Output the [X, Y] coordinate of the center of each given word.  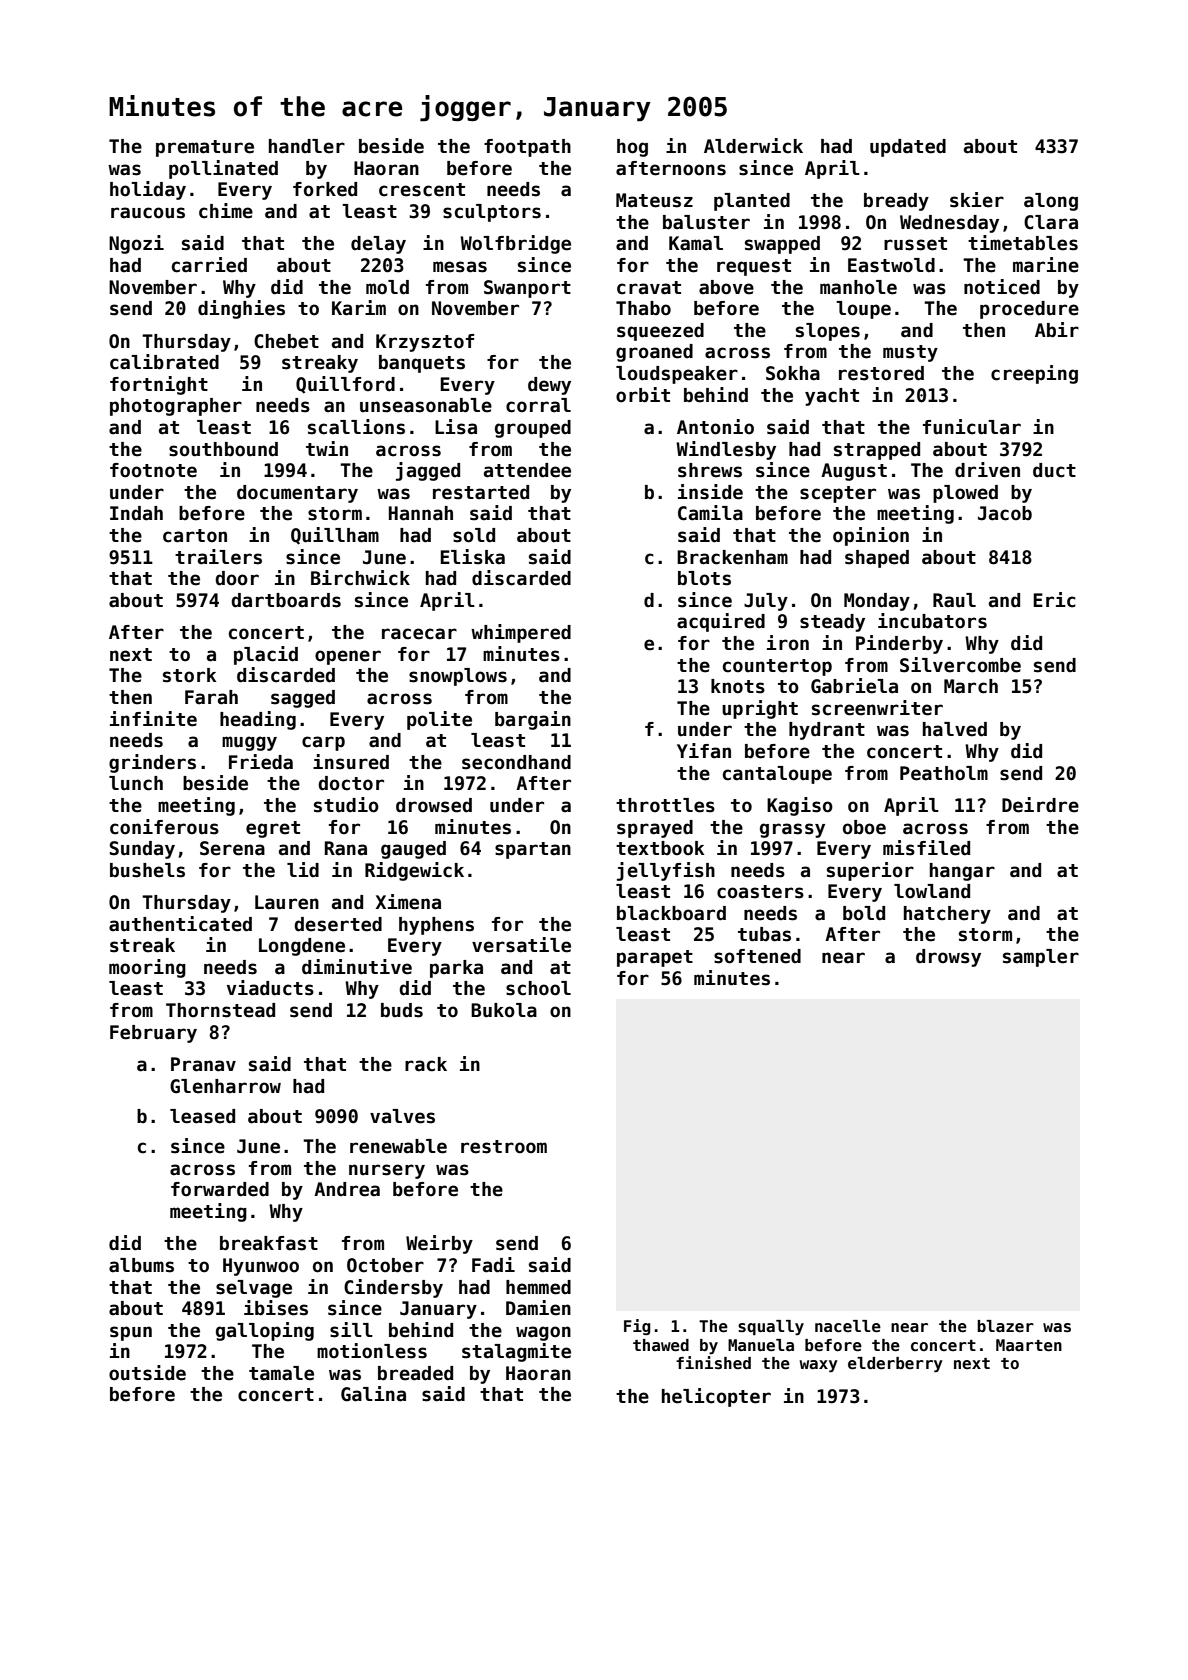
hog [632, 148]
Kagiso [800, 806]
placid [266, 655]
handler [307, 146]
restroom [504, 1147]
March [971, 686]
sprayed [655, 829]
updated [908, 148]
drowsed [434, 805]
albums [141, 1265]
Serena [232, 848]
